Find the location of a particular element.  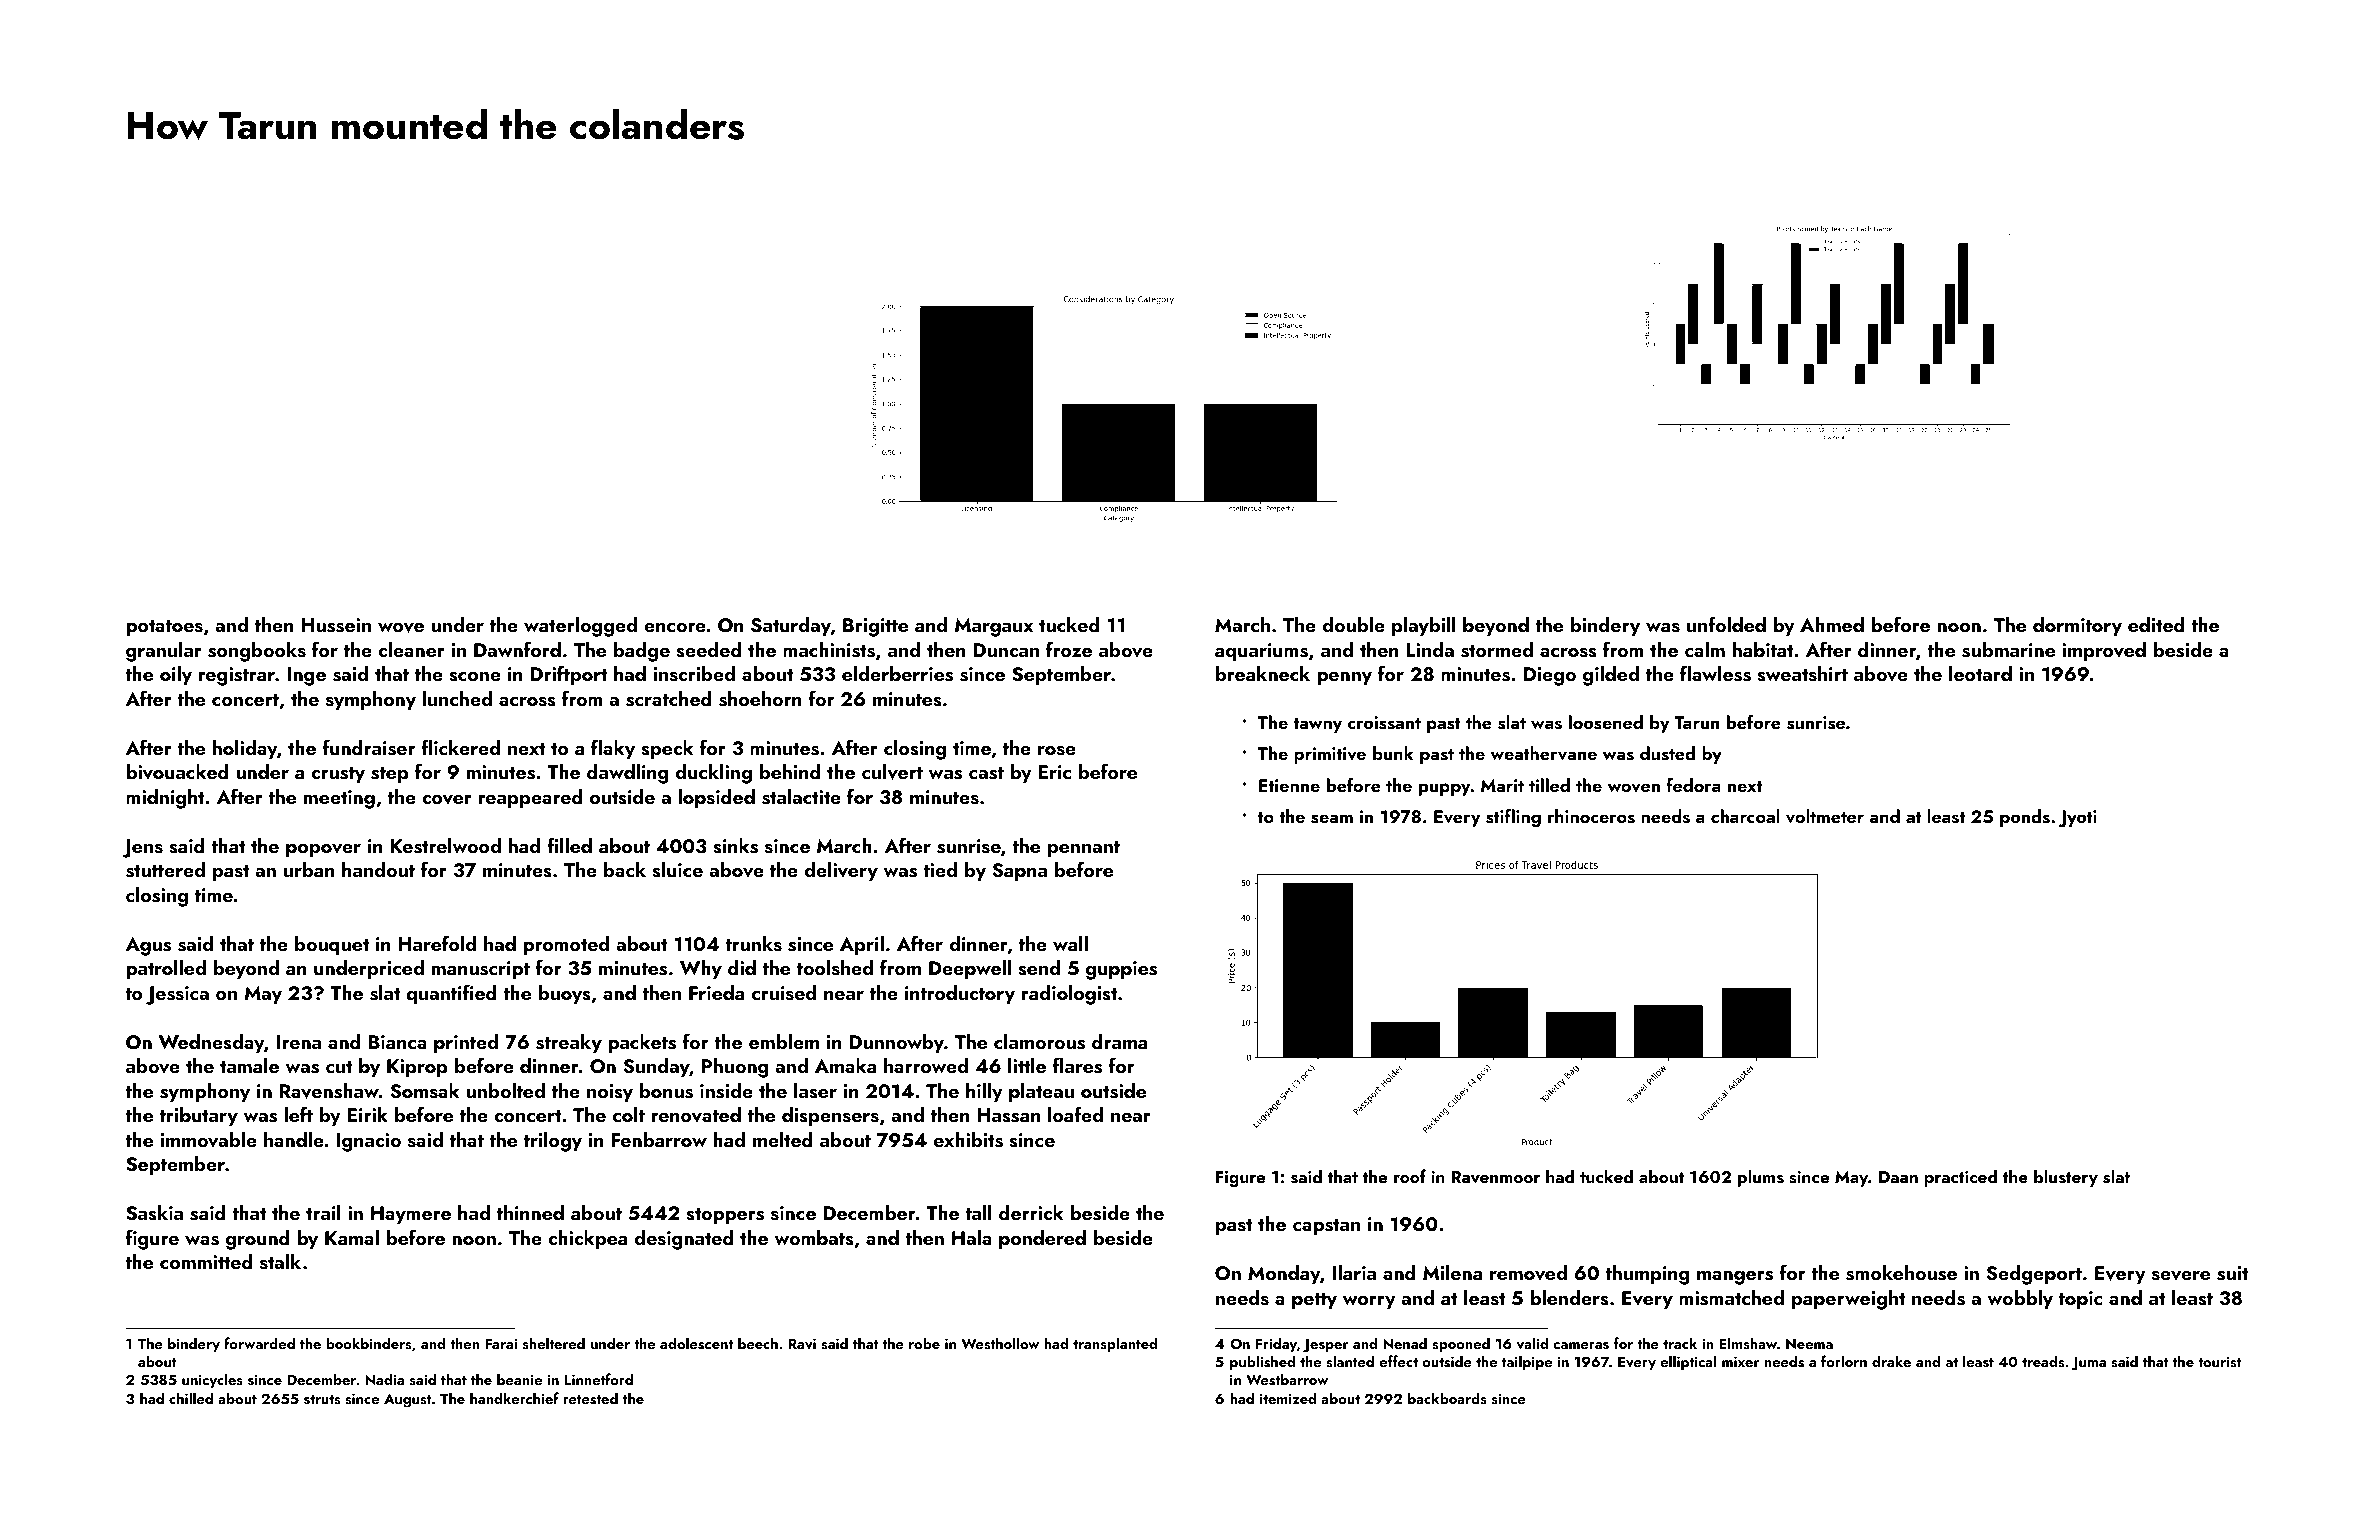

Margaux is located at coordinates (994, 627).
